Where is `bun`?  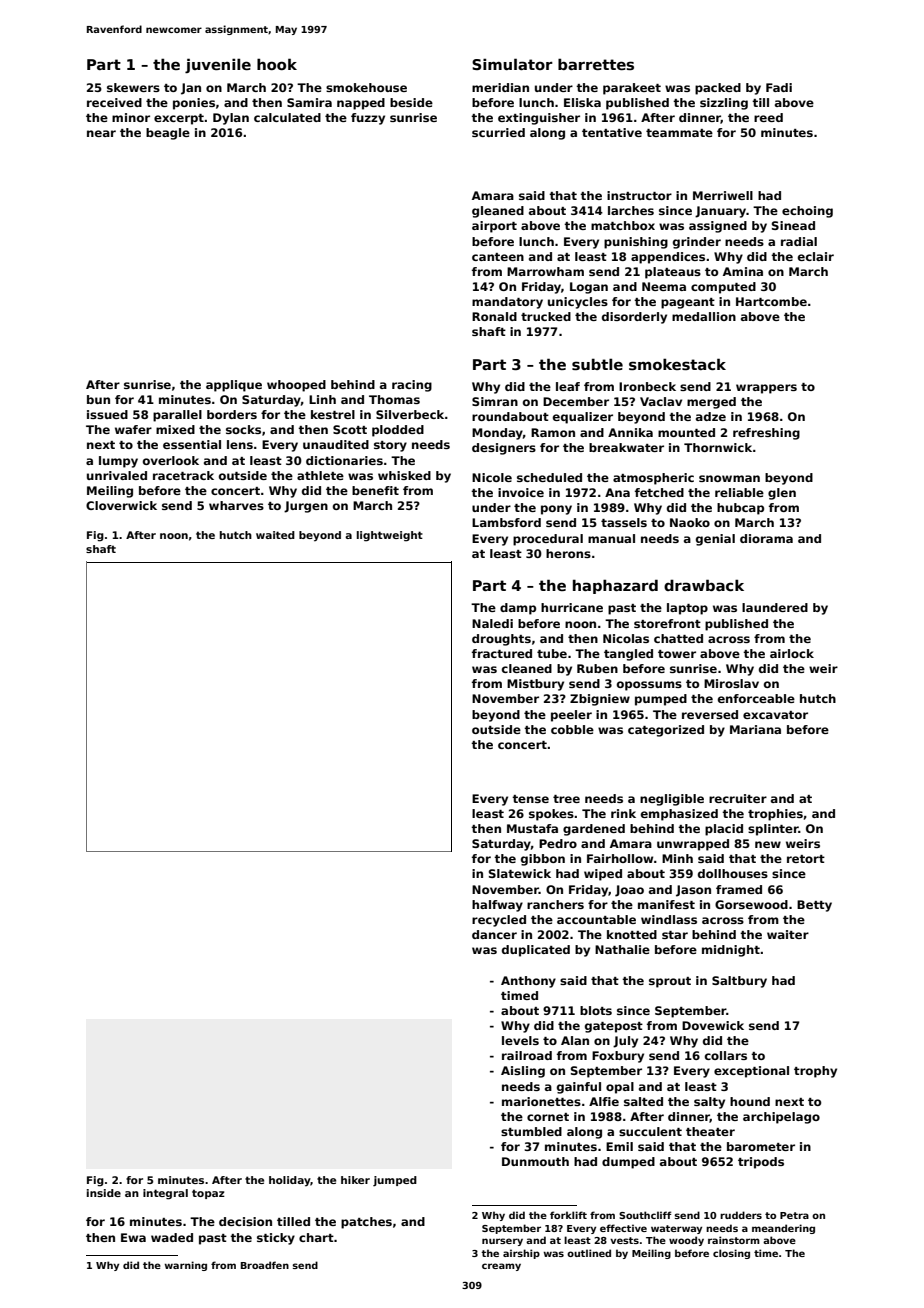
bun is located at coordinates (98, 399).
